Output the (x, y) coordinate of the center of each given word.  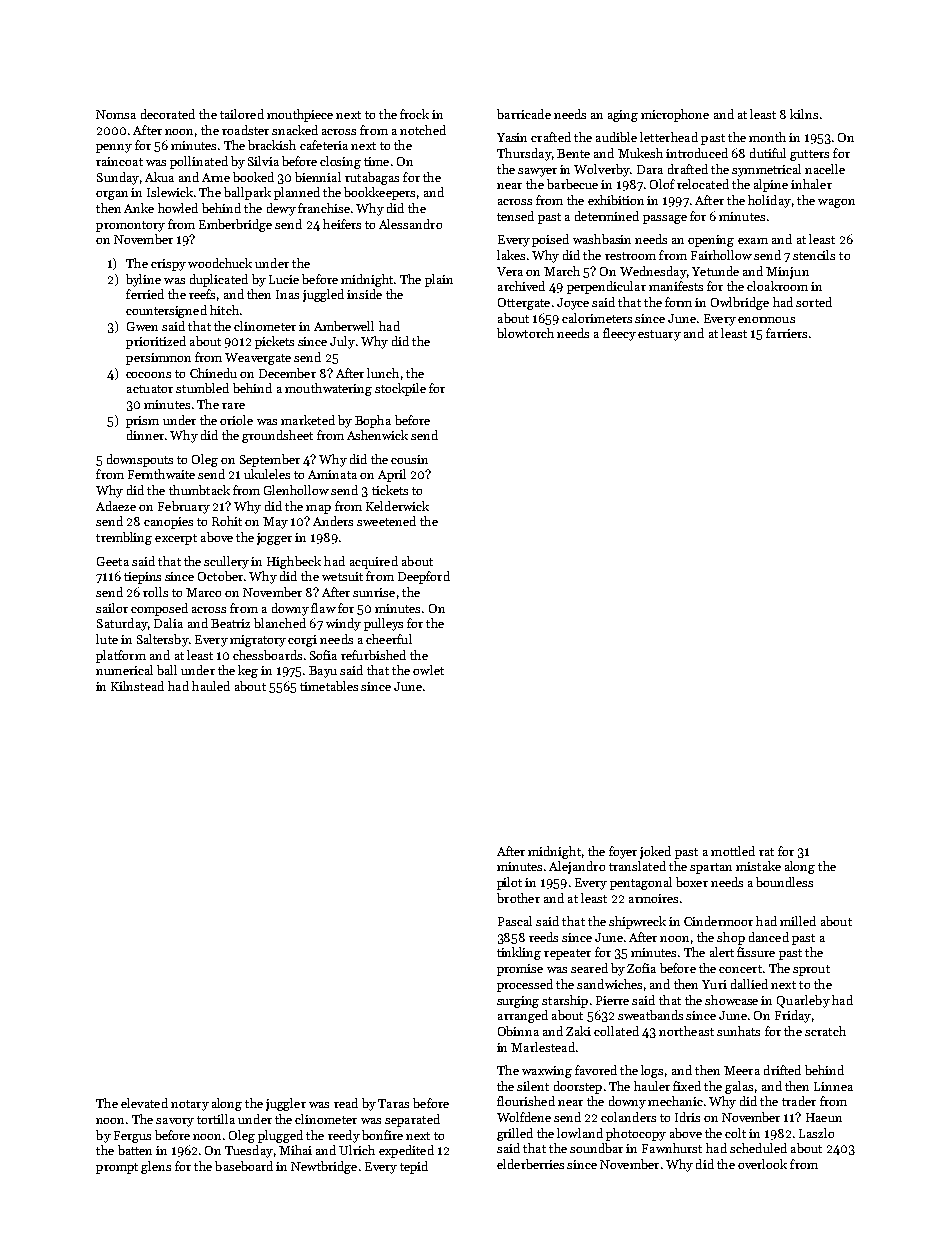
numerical (124, 670)
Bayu (323, 672)
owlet (428, 670)
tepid (414, 1167)
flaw (323, 608)
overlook (762, 1164)
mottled (733, 851)
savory (175, 1122)
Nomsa (116, 114)
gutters (809, 155)
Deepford (424, 577)
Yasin (512, 137)
